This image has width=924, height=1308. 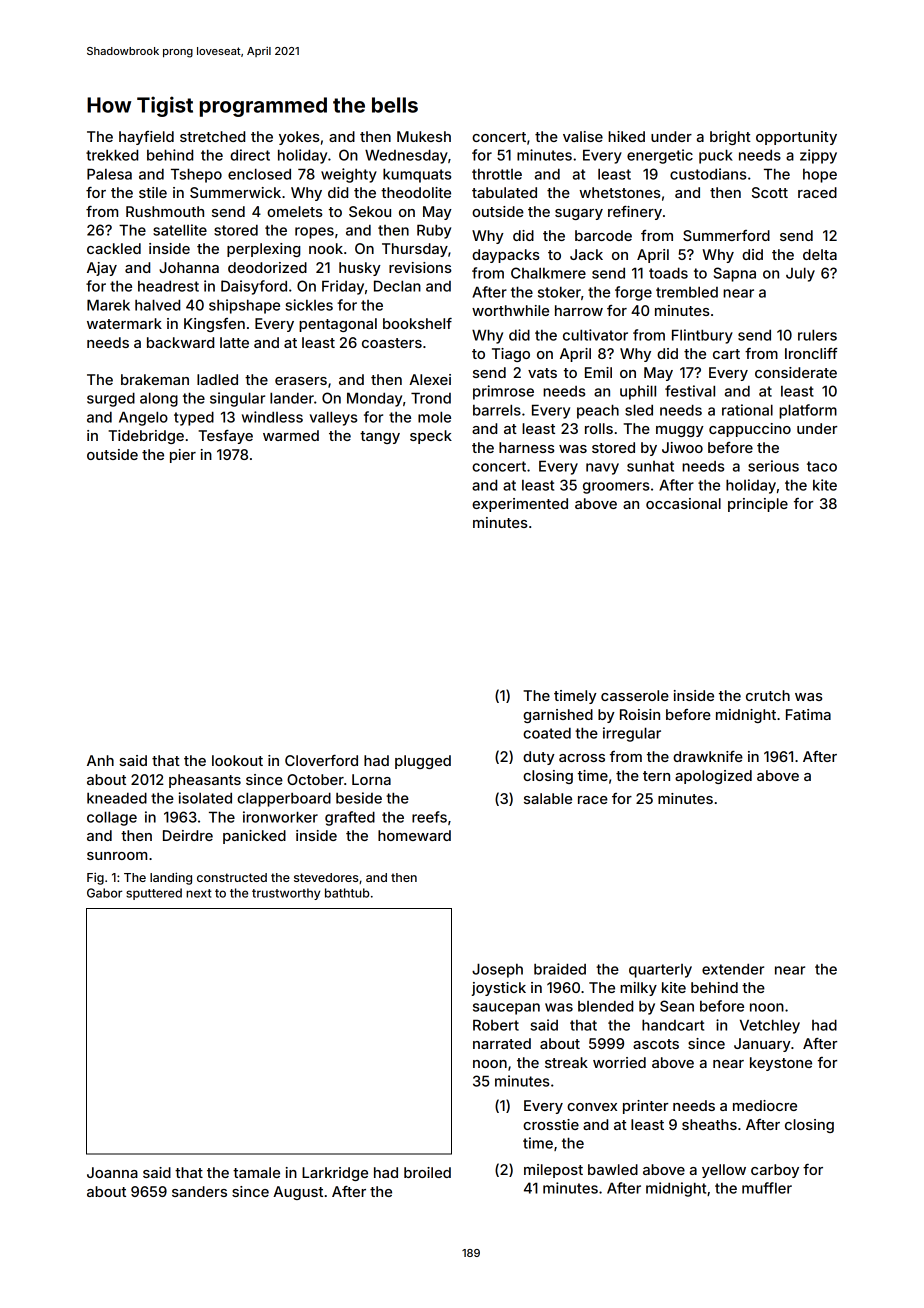 I want to click on pier, so click(x=183, y=456).
